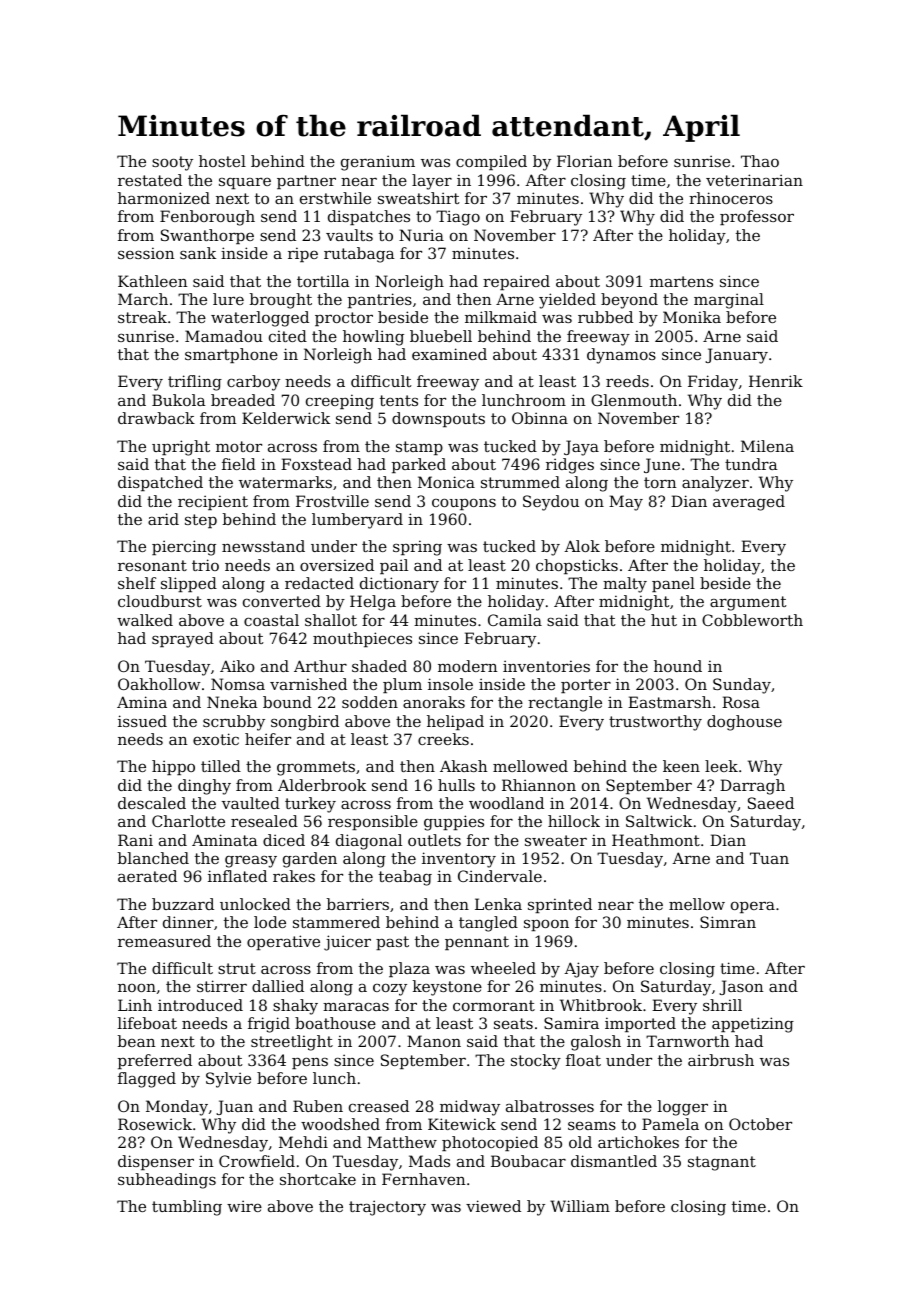 Image resolution: width=924 pixels, height=1308 pixels. Describe the element at coordinates (681, 766) in the screenshot. I see `keen` at that location.
